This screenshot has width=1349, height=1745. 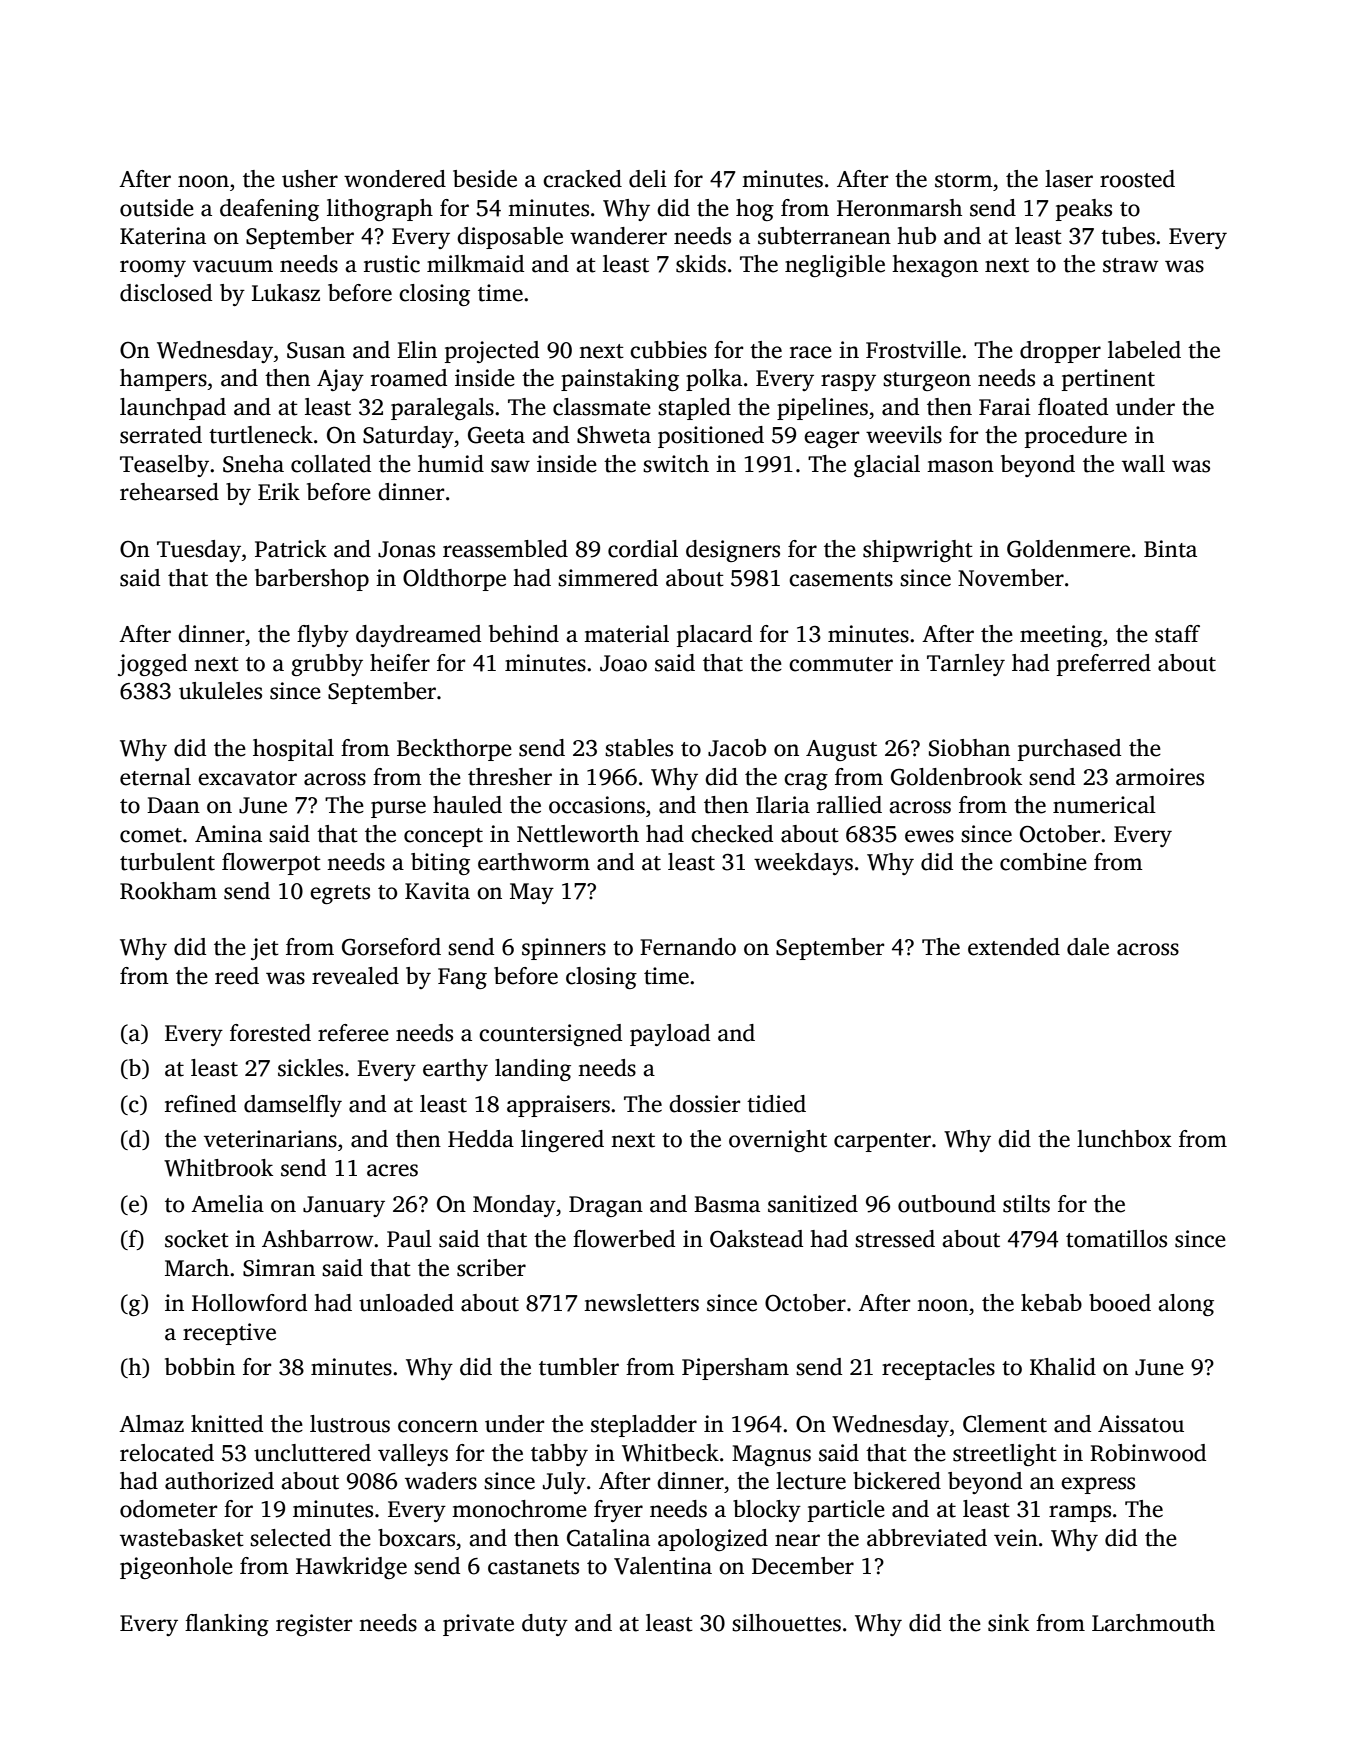 What do you see at coordinates (392, 264) in the screenshot?
I see `rustic` at bounding box center [392, 264].
